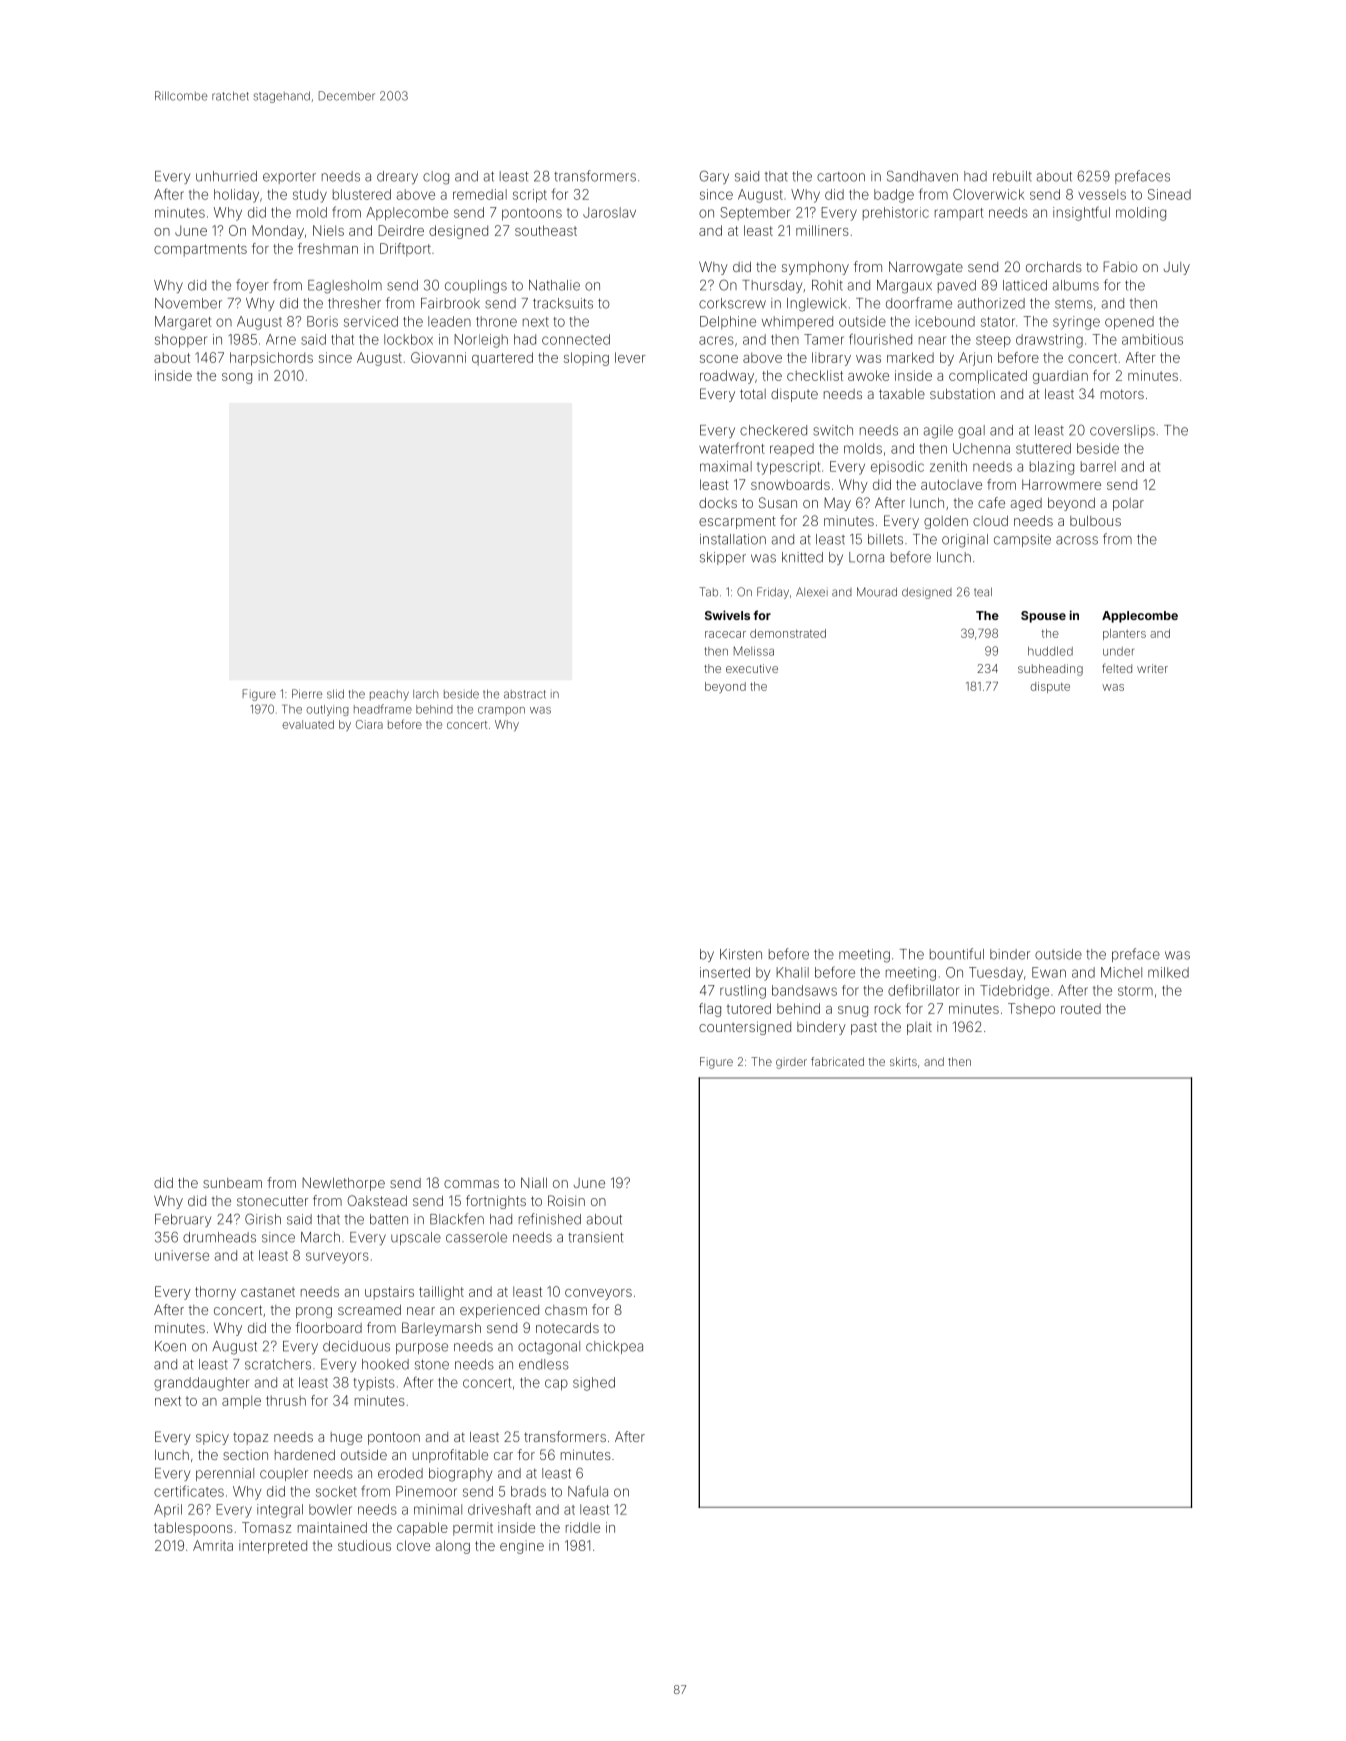 Image resolution: width=1346 pixels, height=1741 pixels. I want to click on waterfront, so click(732, 448).
